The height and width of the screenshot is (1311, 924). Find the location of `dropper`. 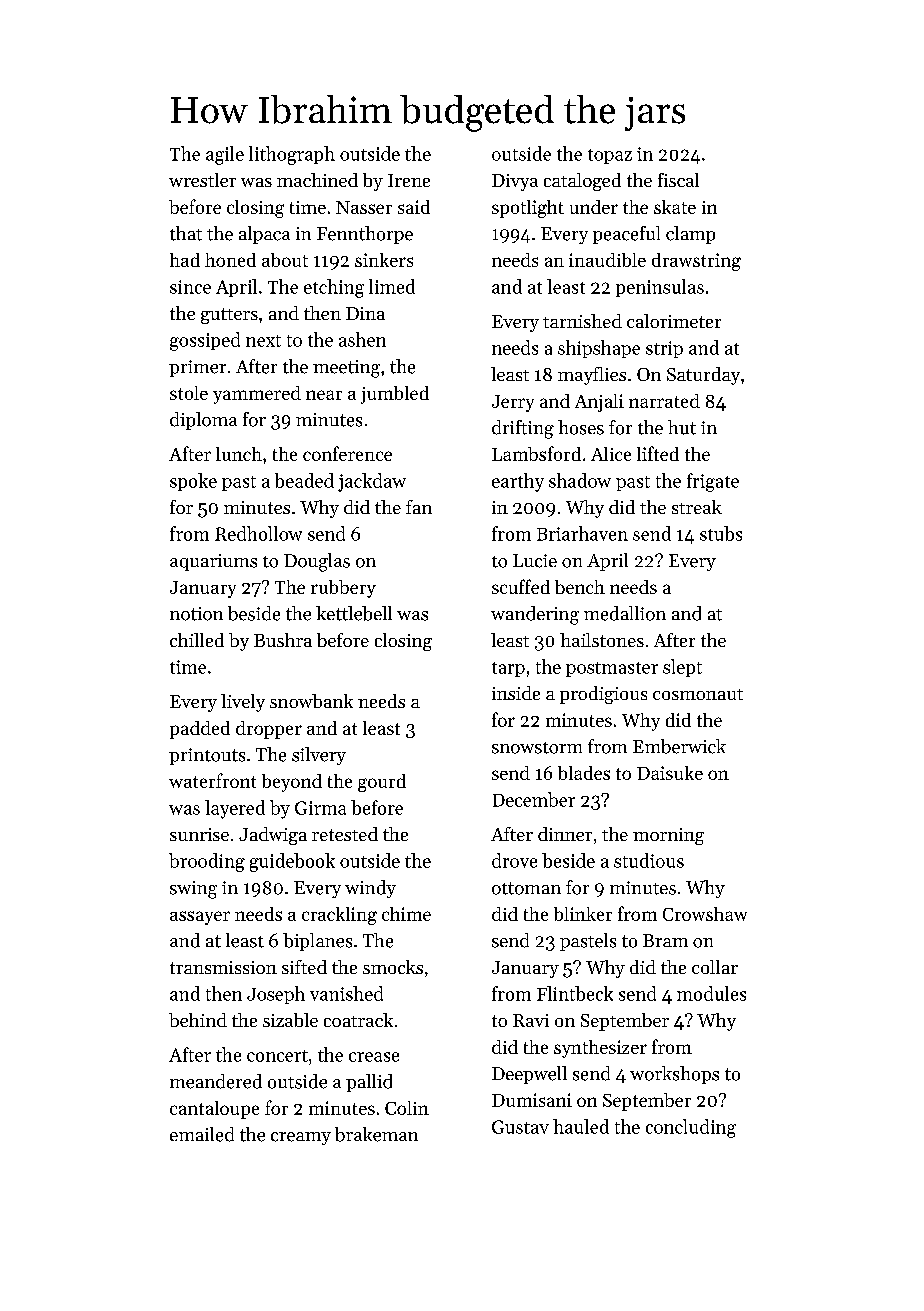

dropper is located at coordinates (269, 730).
